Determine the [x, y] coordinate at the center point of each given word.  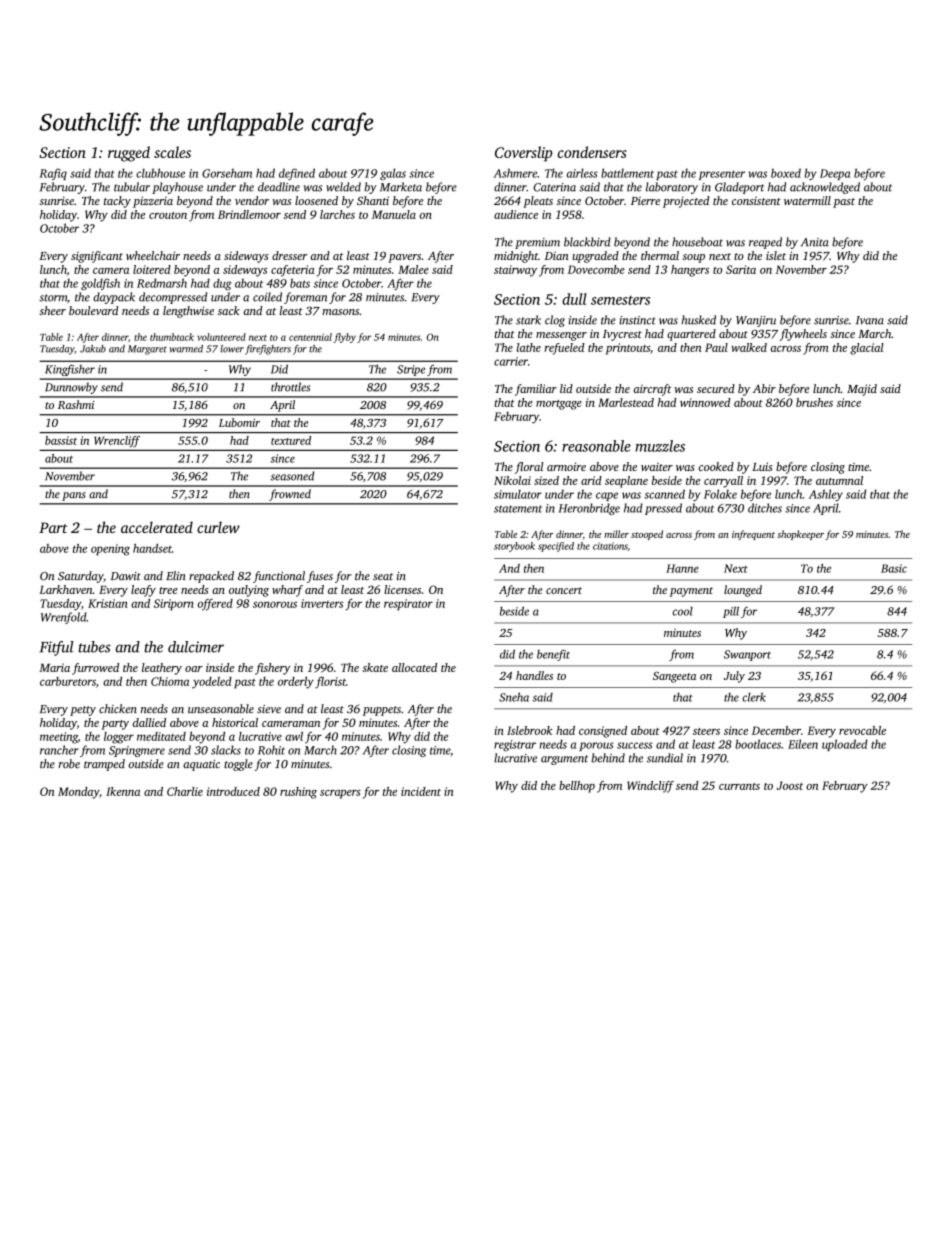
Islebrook [529, 730]
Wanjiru [756, 321]
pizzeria [153, 202]
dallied [149, 722]
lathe [529, 347]
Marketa [401, 187]
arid [591, 480]
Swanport [747, 655]
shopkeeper [800, 535]
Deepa [835, 174]
